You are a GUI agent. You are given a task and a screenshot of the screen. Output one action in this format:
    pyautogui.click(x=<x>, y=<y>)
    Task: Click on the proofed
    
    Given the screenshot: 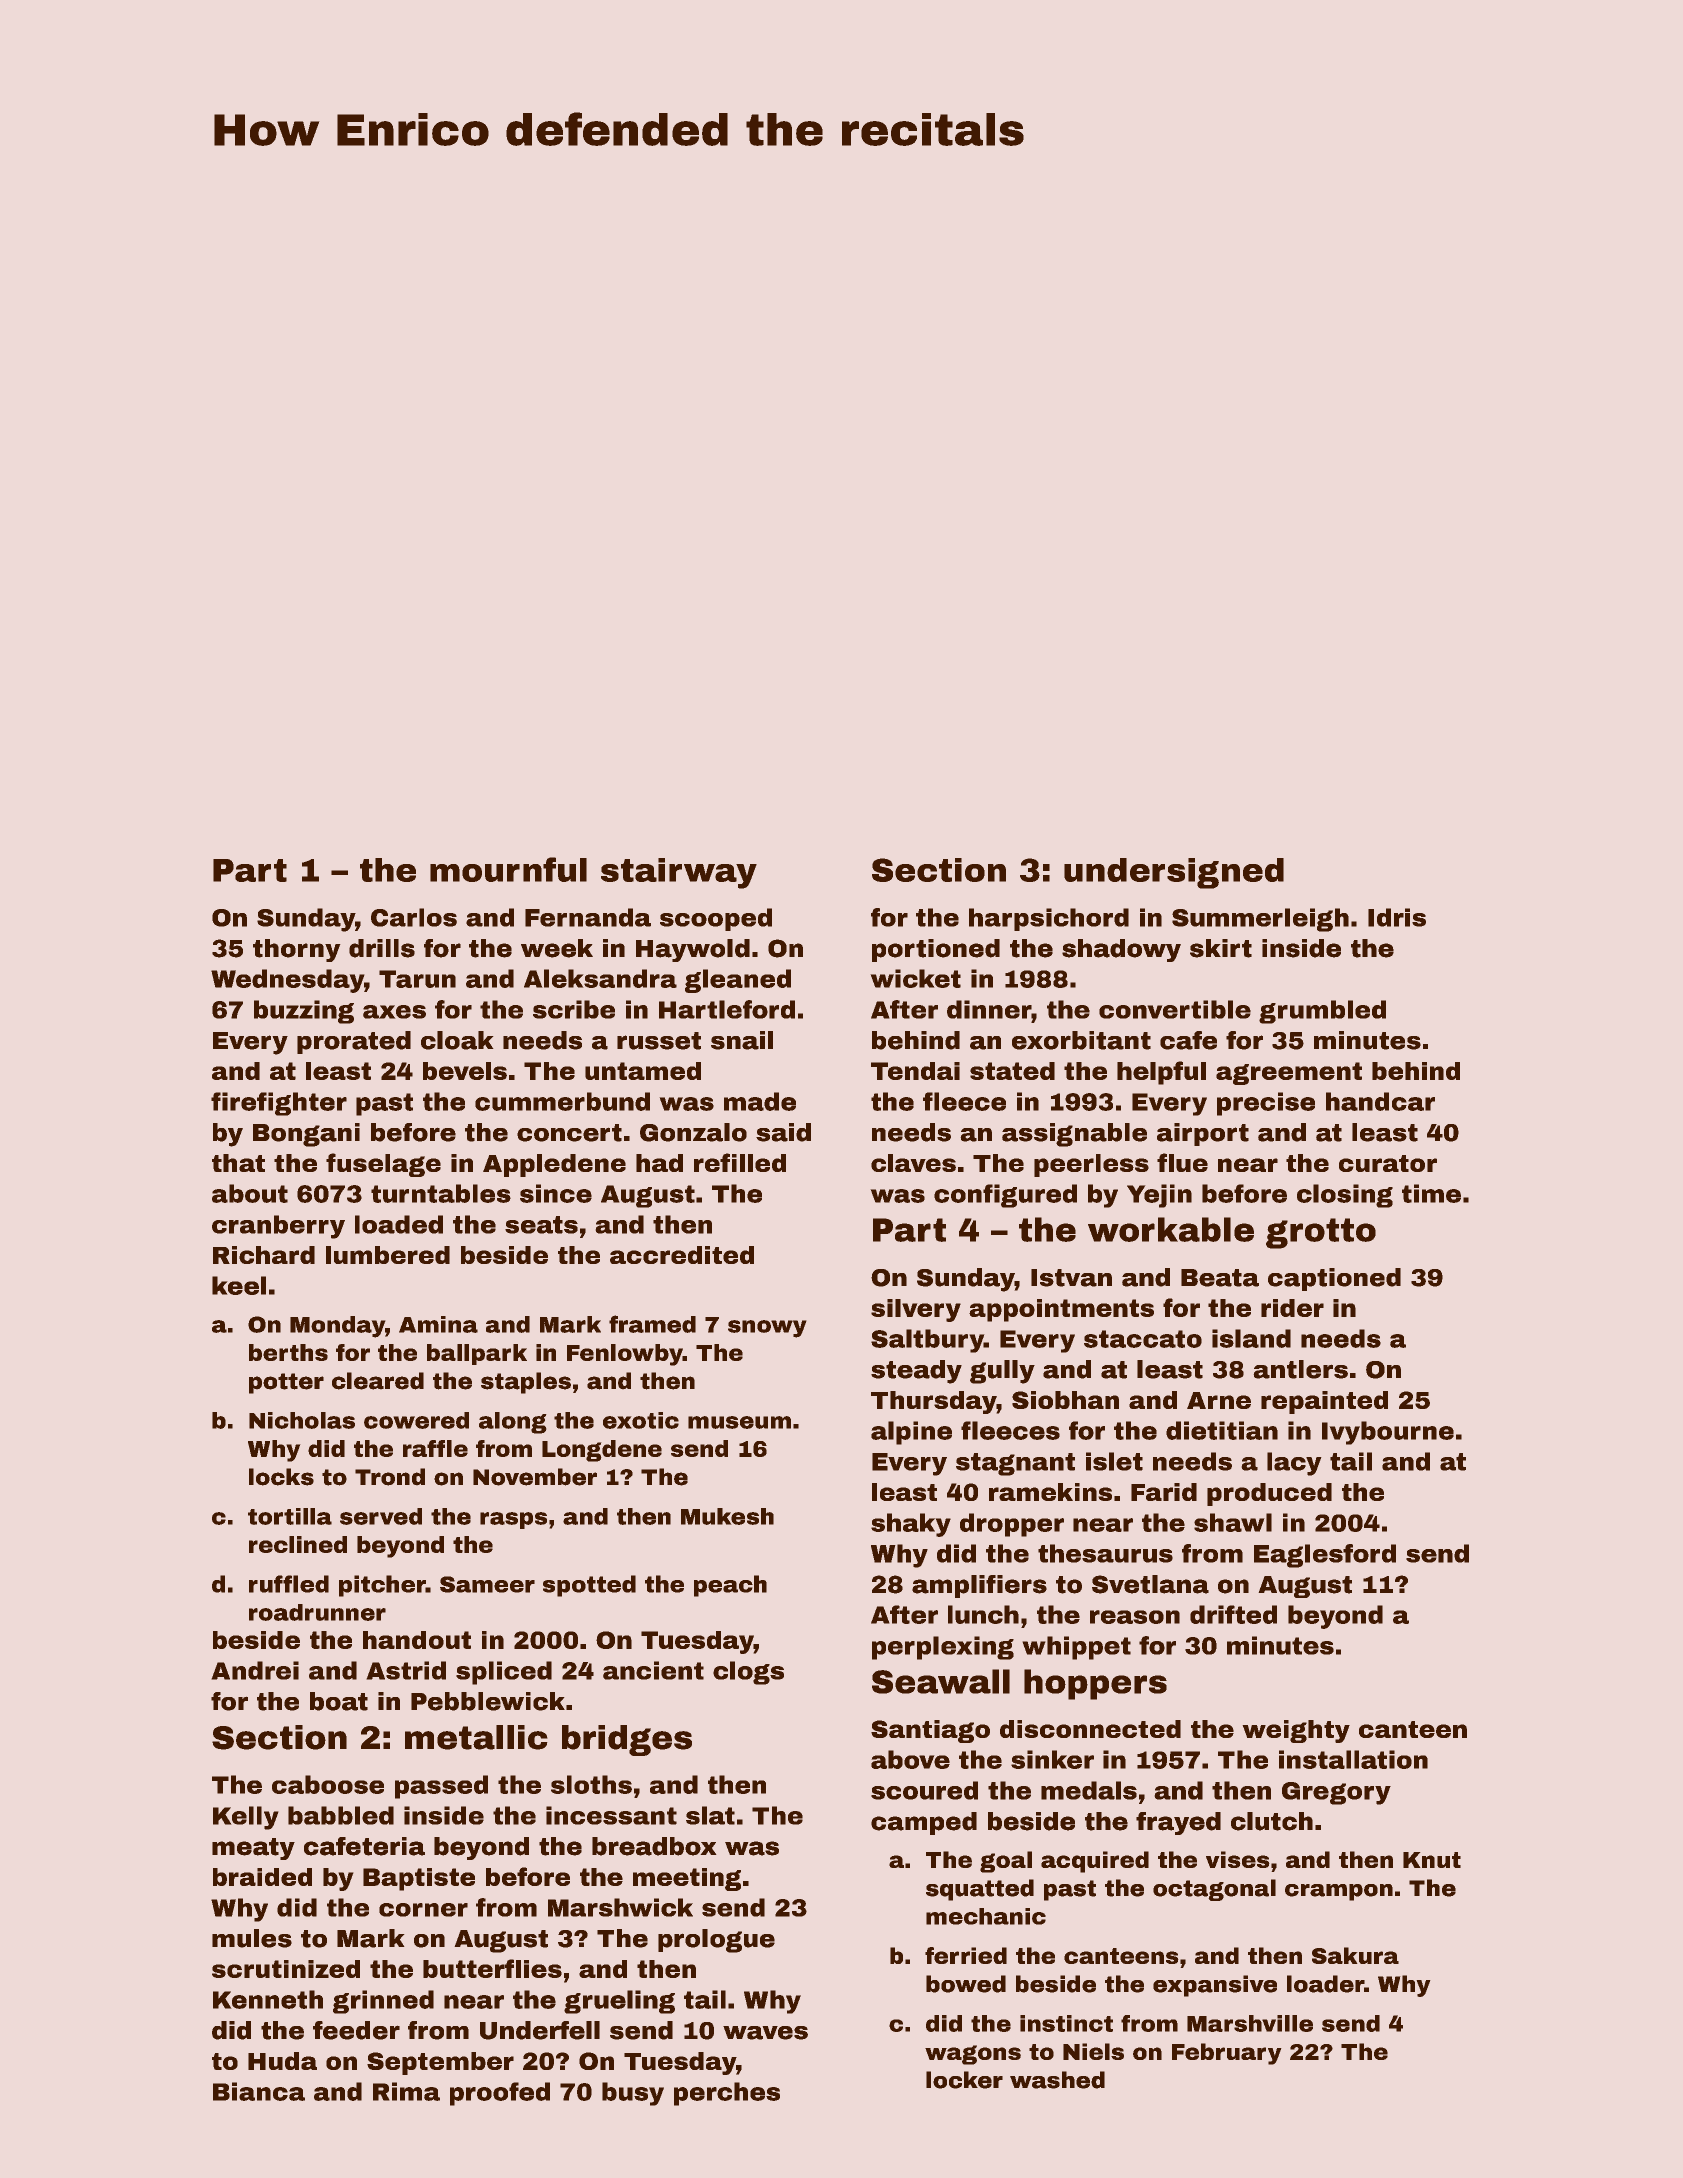 What is the action you would take?
    pyautogui.click(x=500, y=2094)
